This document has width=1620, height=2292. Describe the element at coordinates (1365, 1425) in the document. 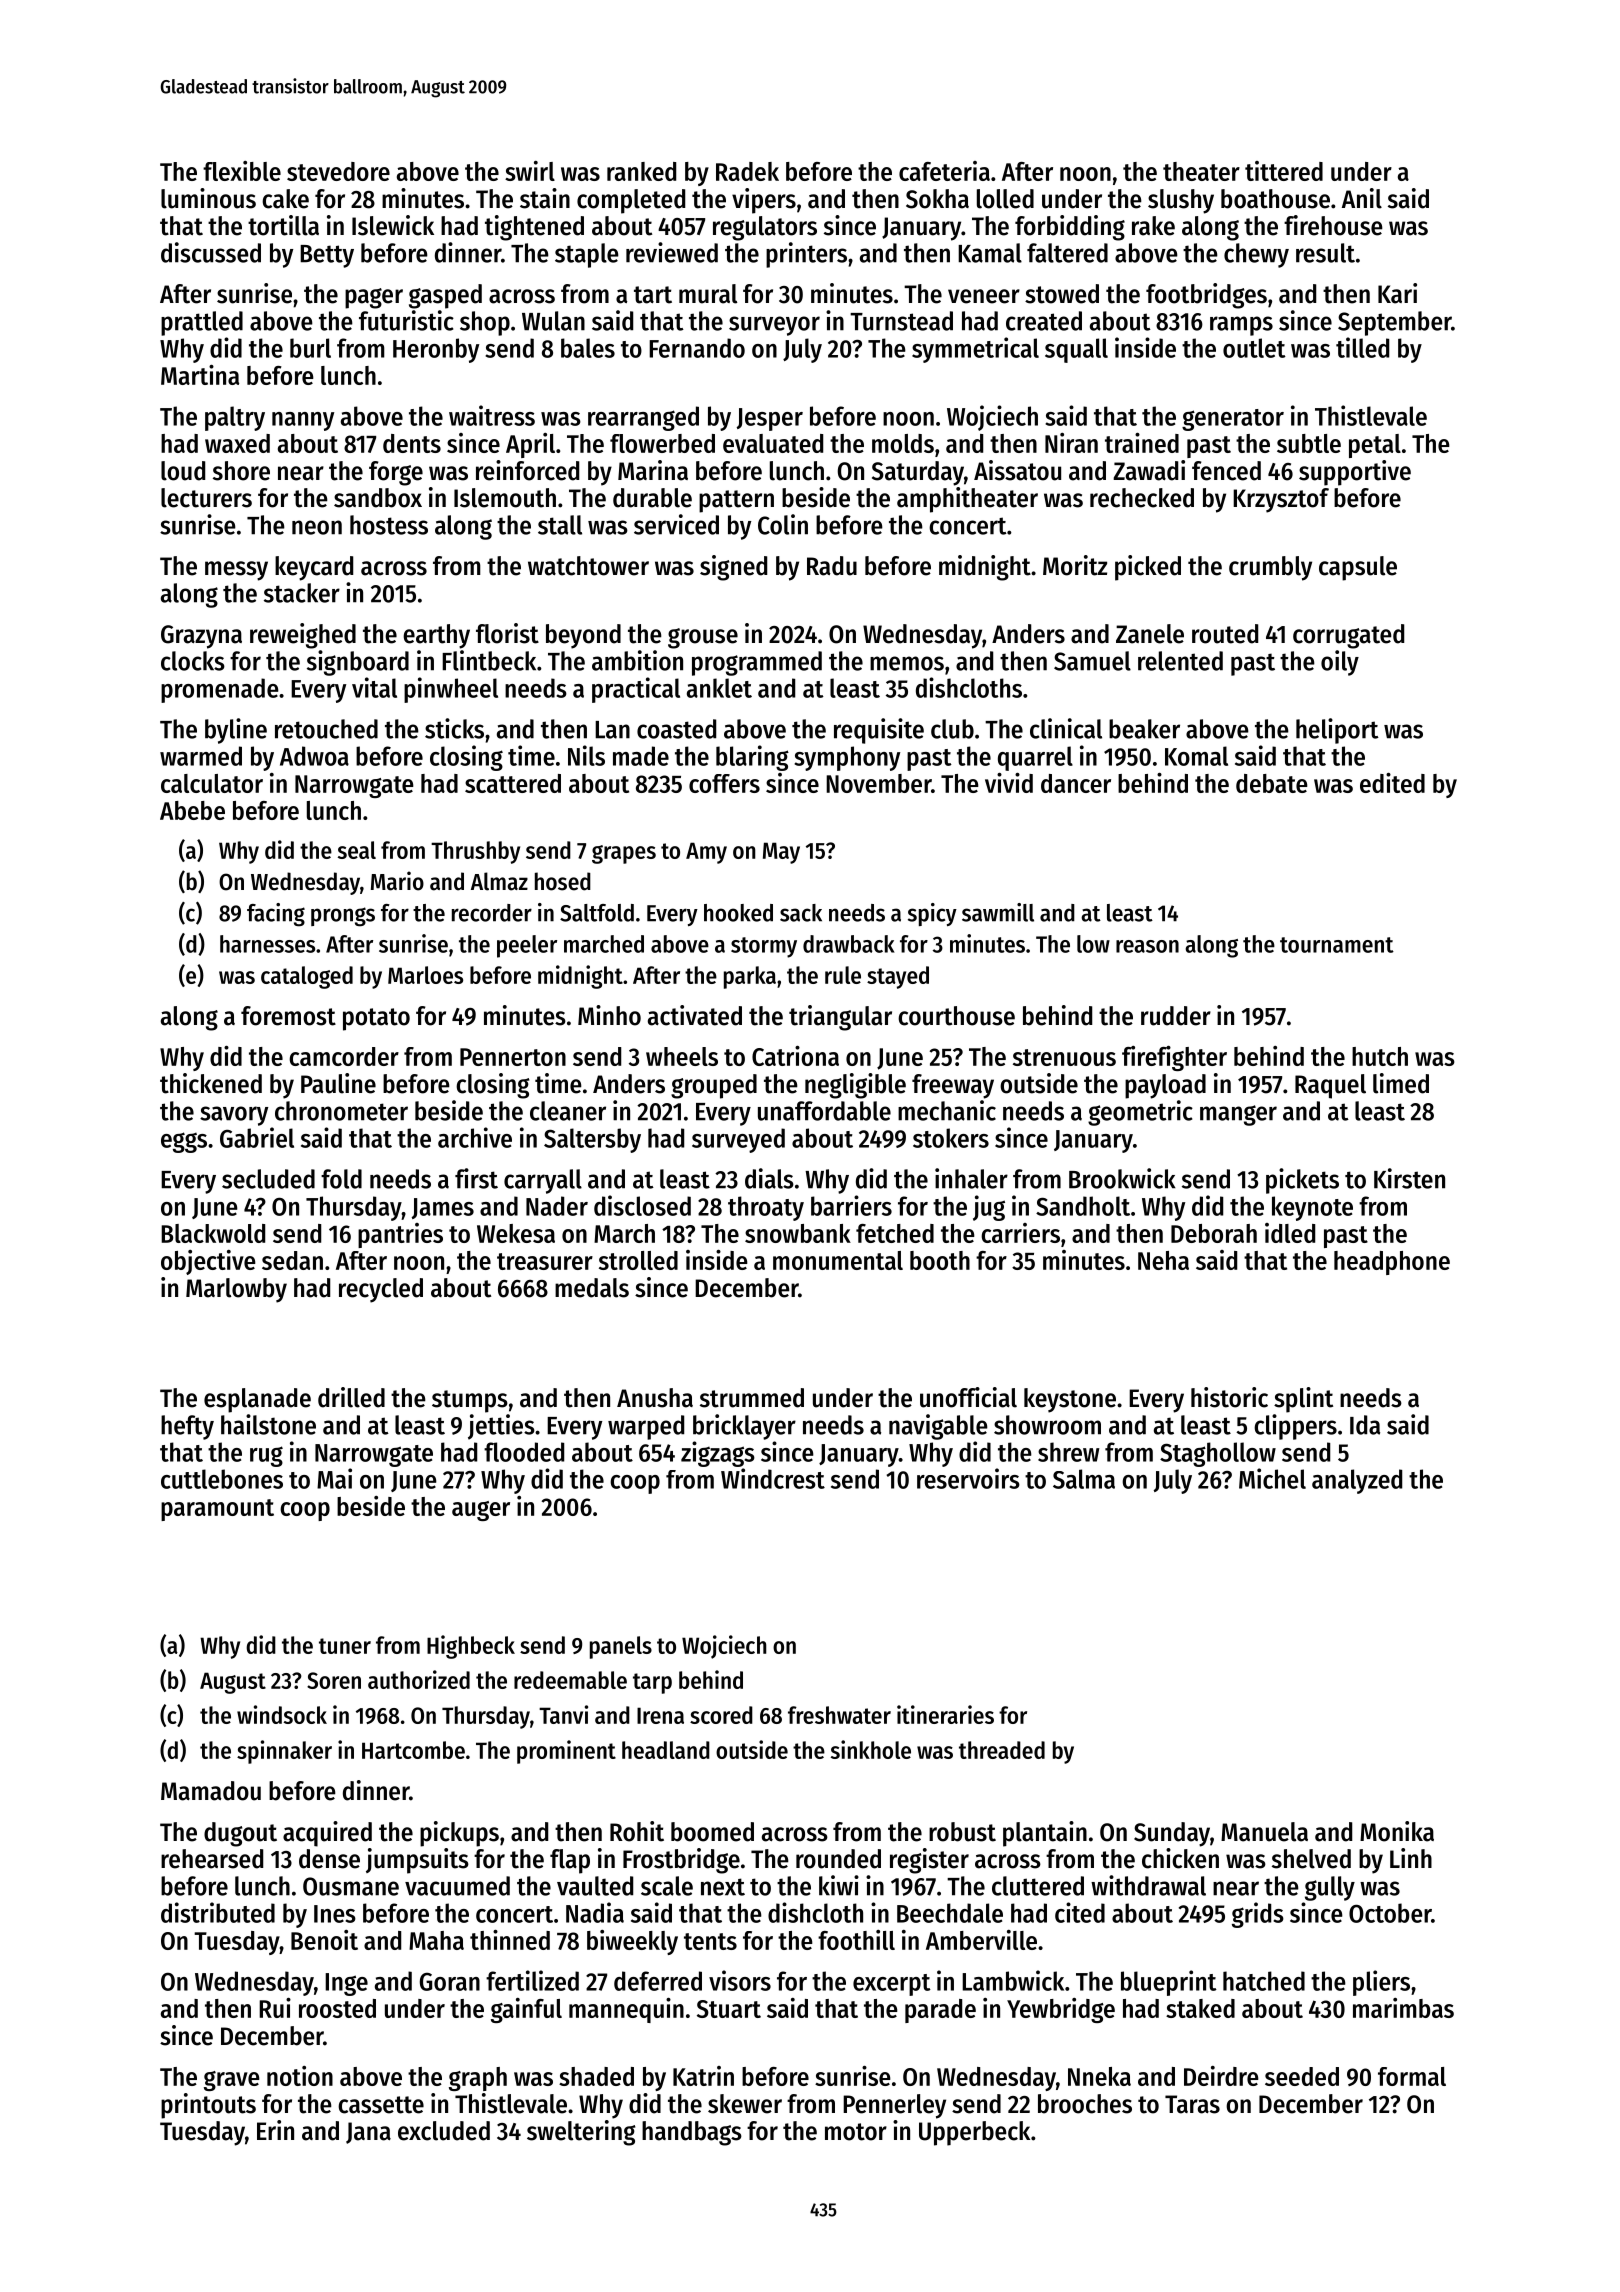

I see `Ida` at that location.
